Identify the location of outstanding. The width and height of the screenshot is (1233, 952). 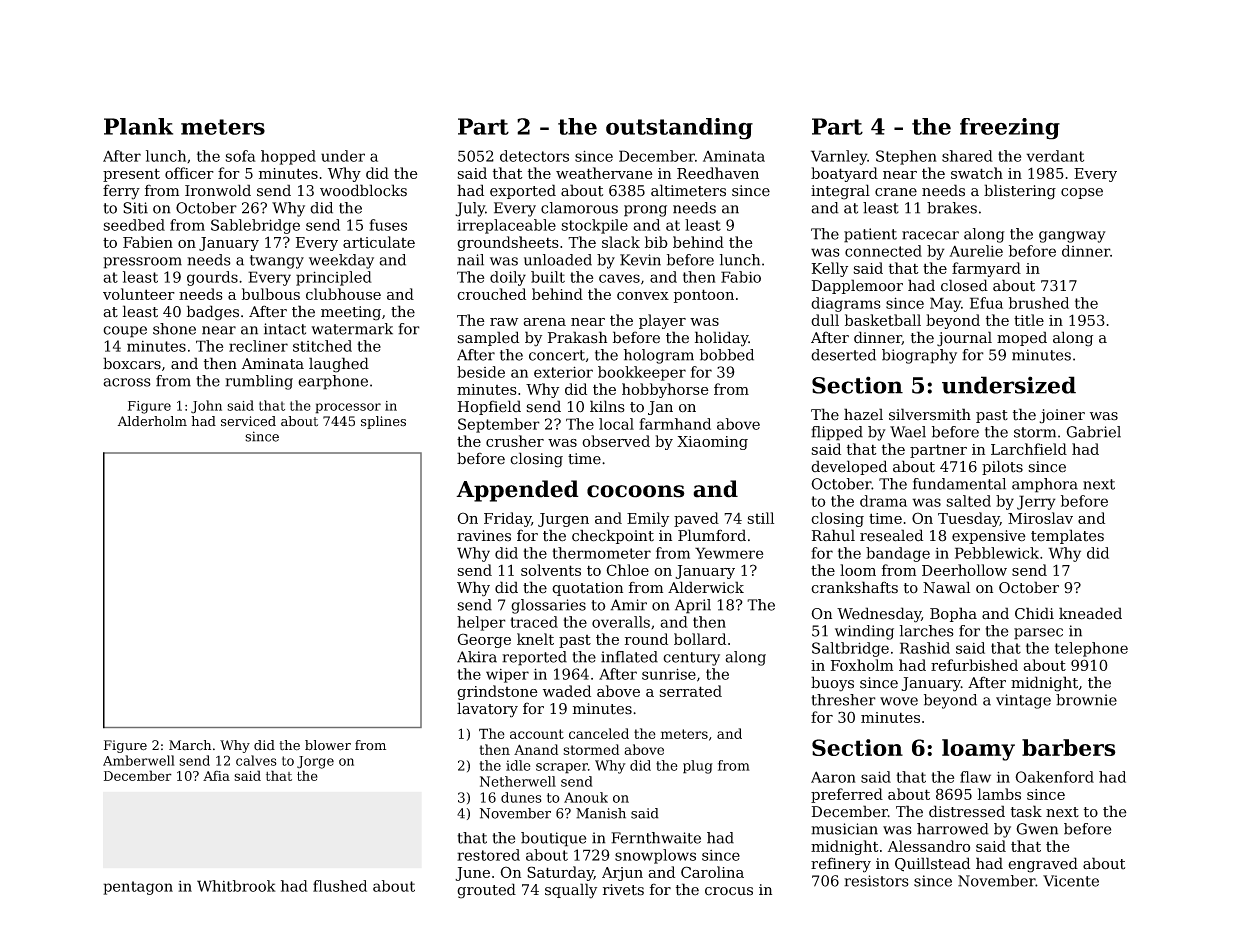
(679, 129).
